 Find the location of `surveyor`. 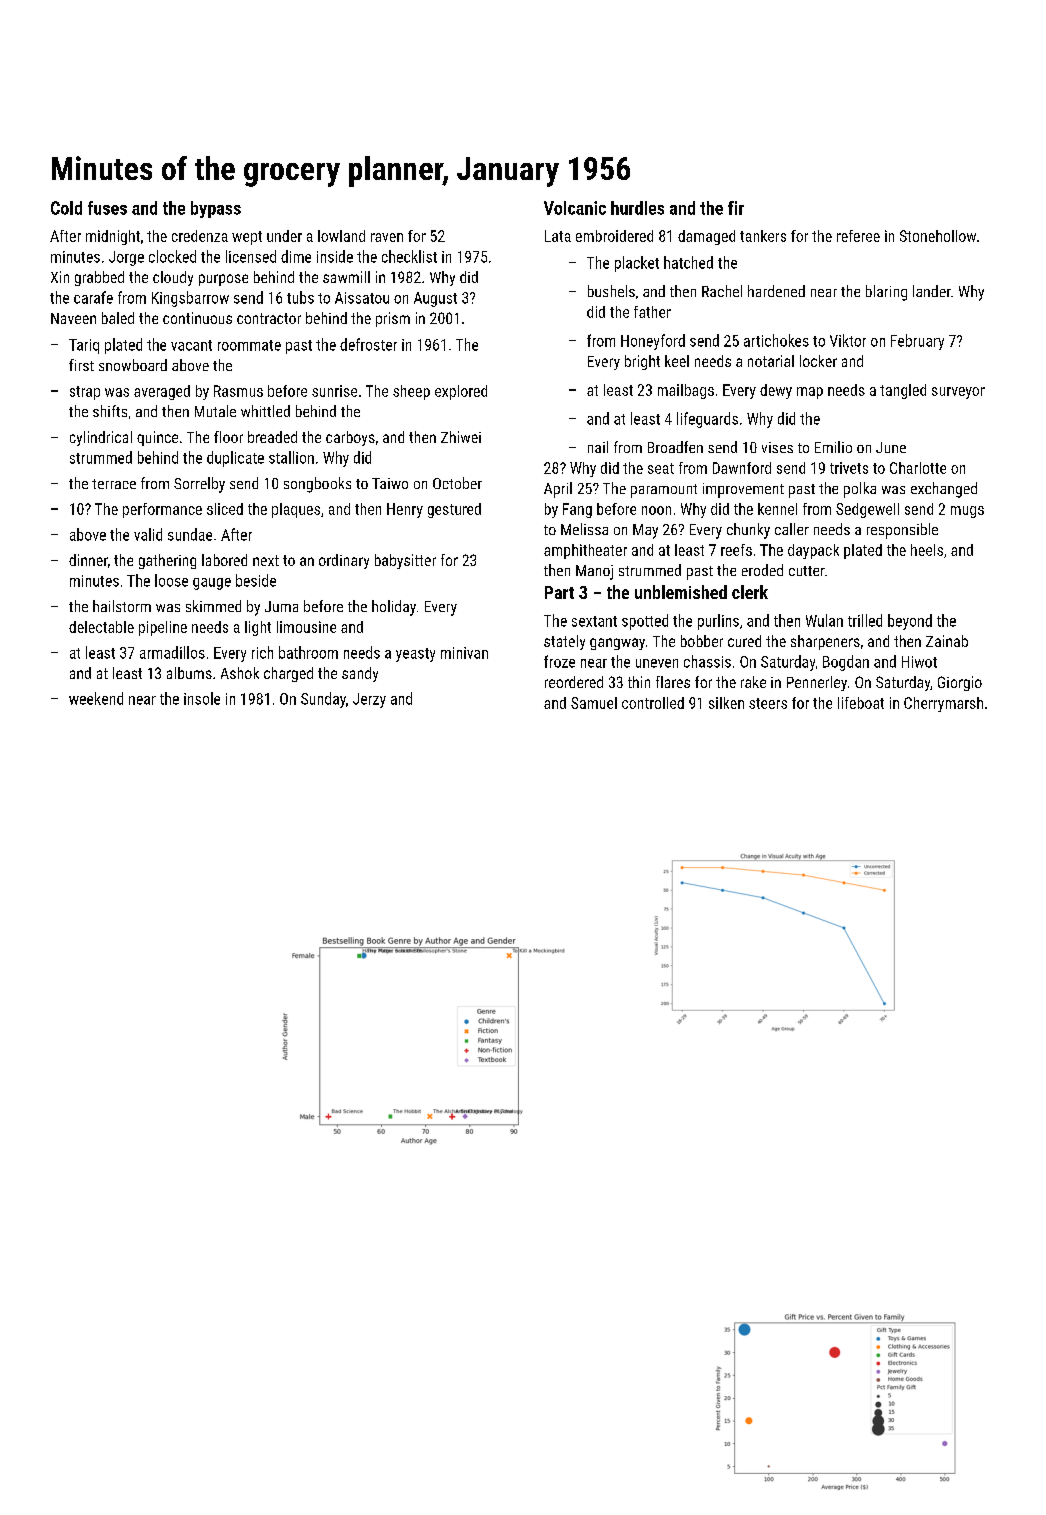

surveyor is located at coordinates (958, 393).
